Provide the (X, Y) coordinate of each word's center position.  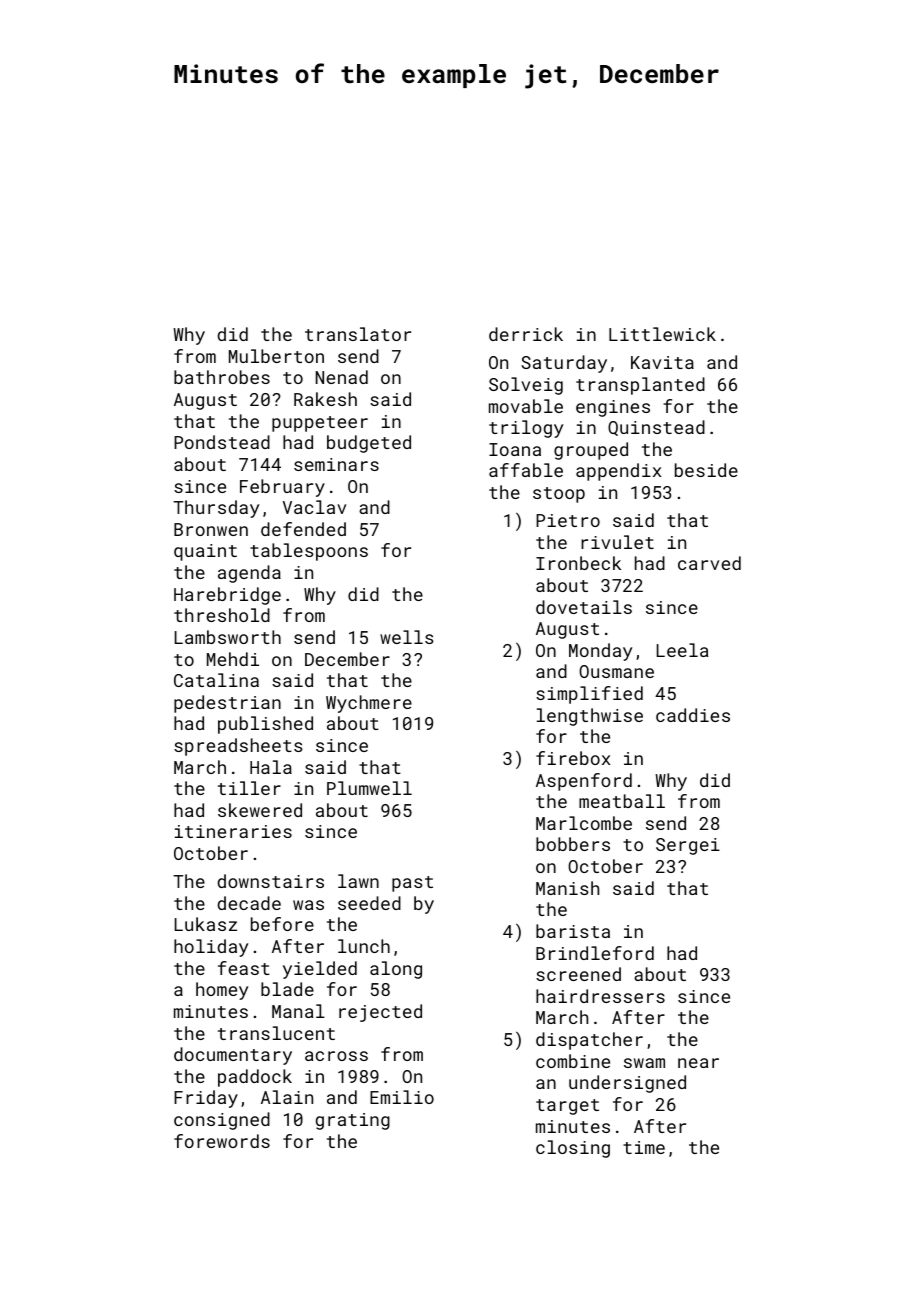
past (412, 884)
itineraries (233, 831)
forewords (222, 1141)
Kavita (662, 362)
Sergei (688, 846)
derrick (526, 334)
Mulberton (276, 356)
